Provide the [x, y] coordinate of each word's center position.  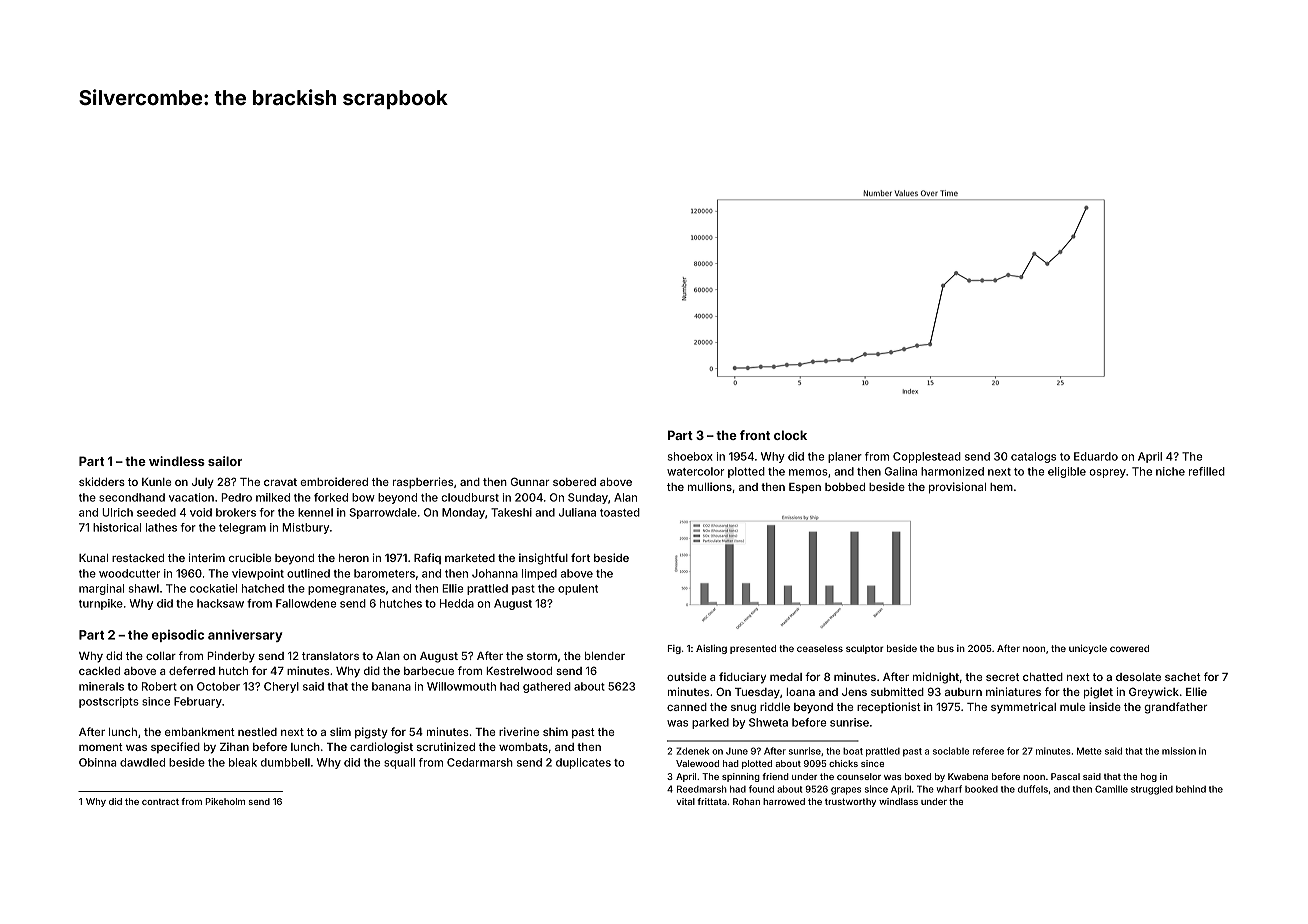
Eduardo [1096, 456]
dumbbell [285, 762]
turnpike [101, 604]
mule [1073, 707]
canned [687, 707]
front [755, 435]
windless [177, 461]
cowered [1129, 648]
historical [117, 527]
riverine [519, 731]
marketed [470, 558]
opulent [578, 589]
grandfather [1176, 708]
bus [945, 648]
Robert [159, 686]
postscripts [109, 702]
